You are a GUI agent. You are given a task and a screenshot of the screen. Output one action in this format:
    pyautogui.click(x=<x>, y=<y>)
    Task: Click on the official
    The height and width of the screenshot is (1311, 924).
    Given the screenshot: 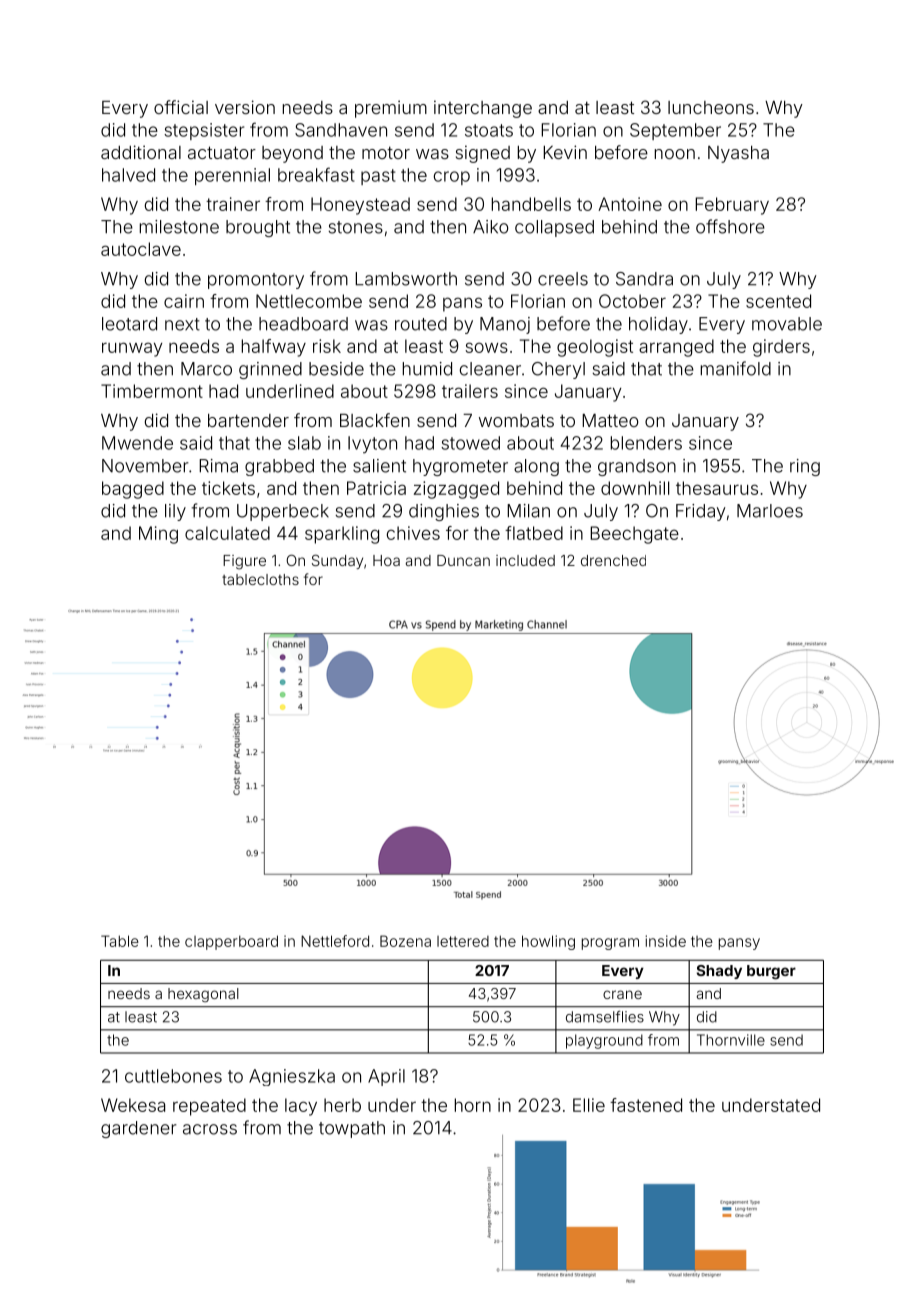 What is the action you would take?
    pyautogui.click(x=181, y=107)
